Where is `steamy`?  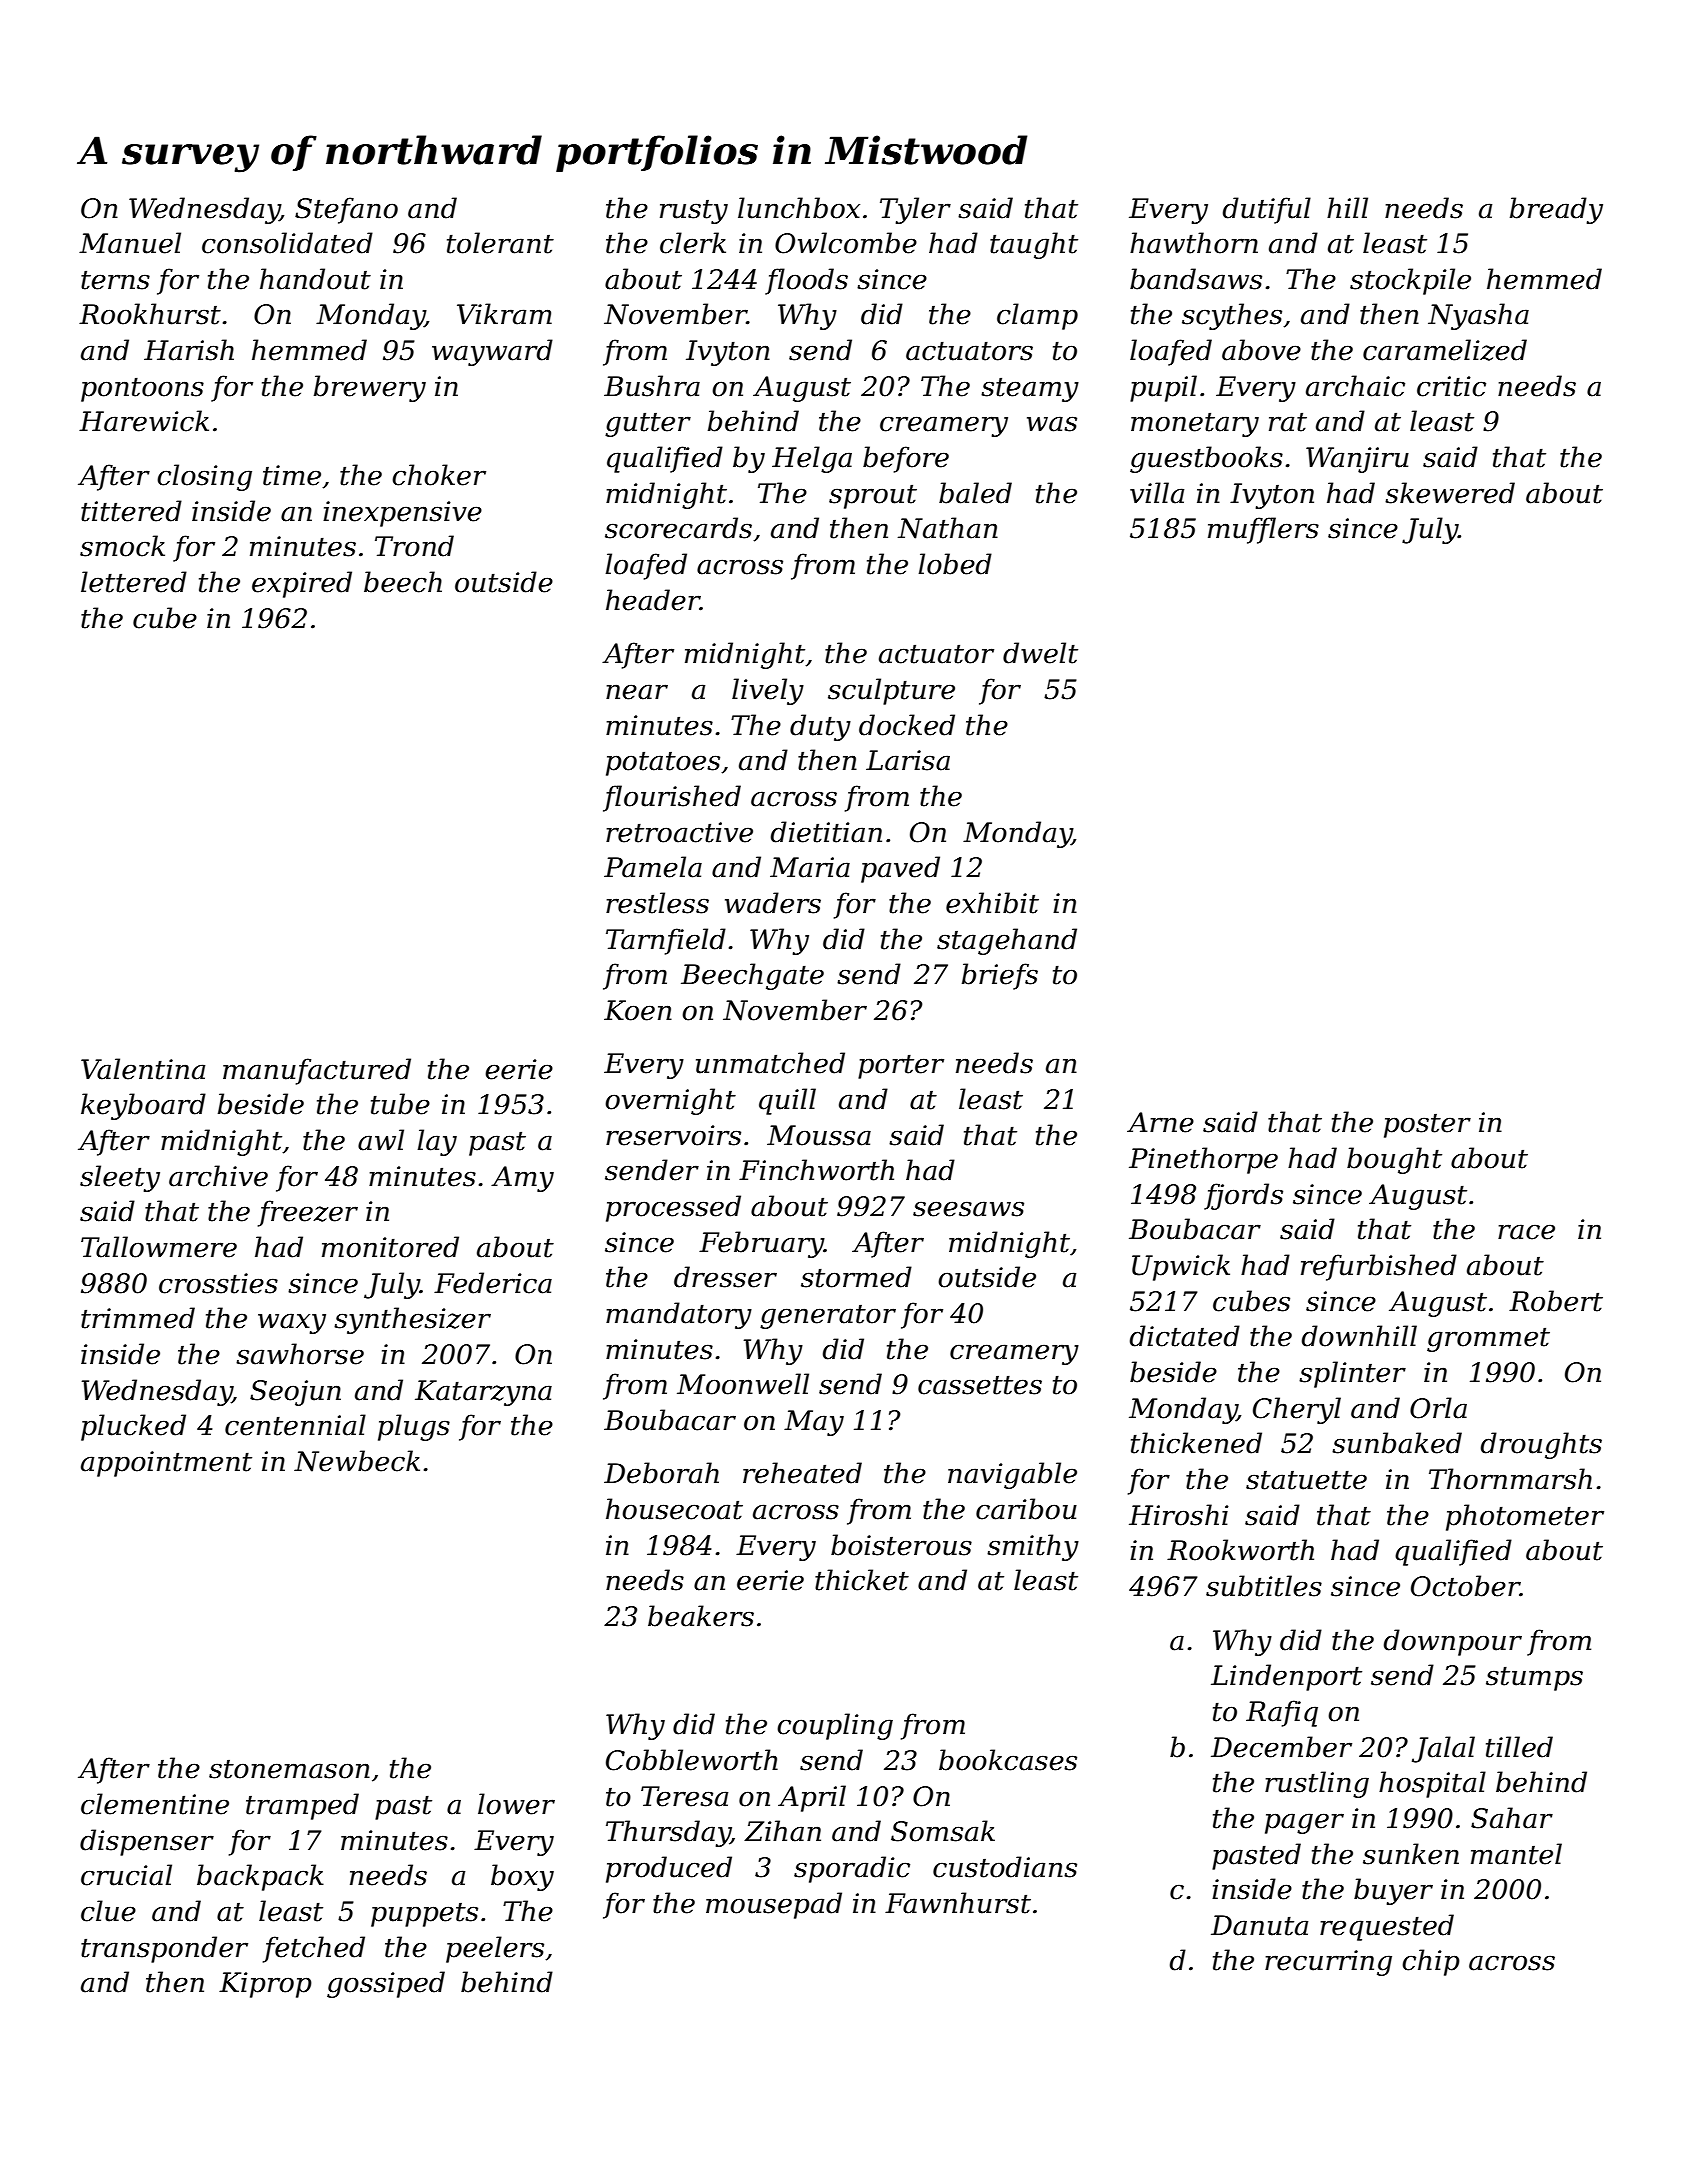 steamy is located at coordinates (1030, 389).
